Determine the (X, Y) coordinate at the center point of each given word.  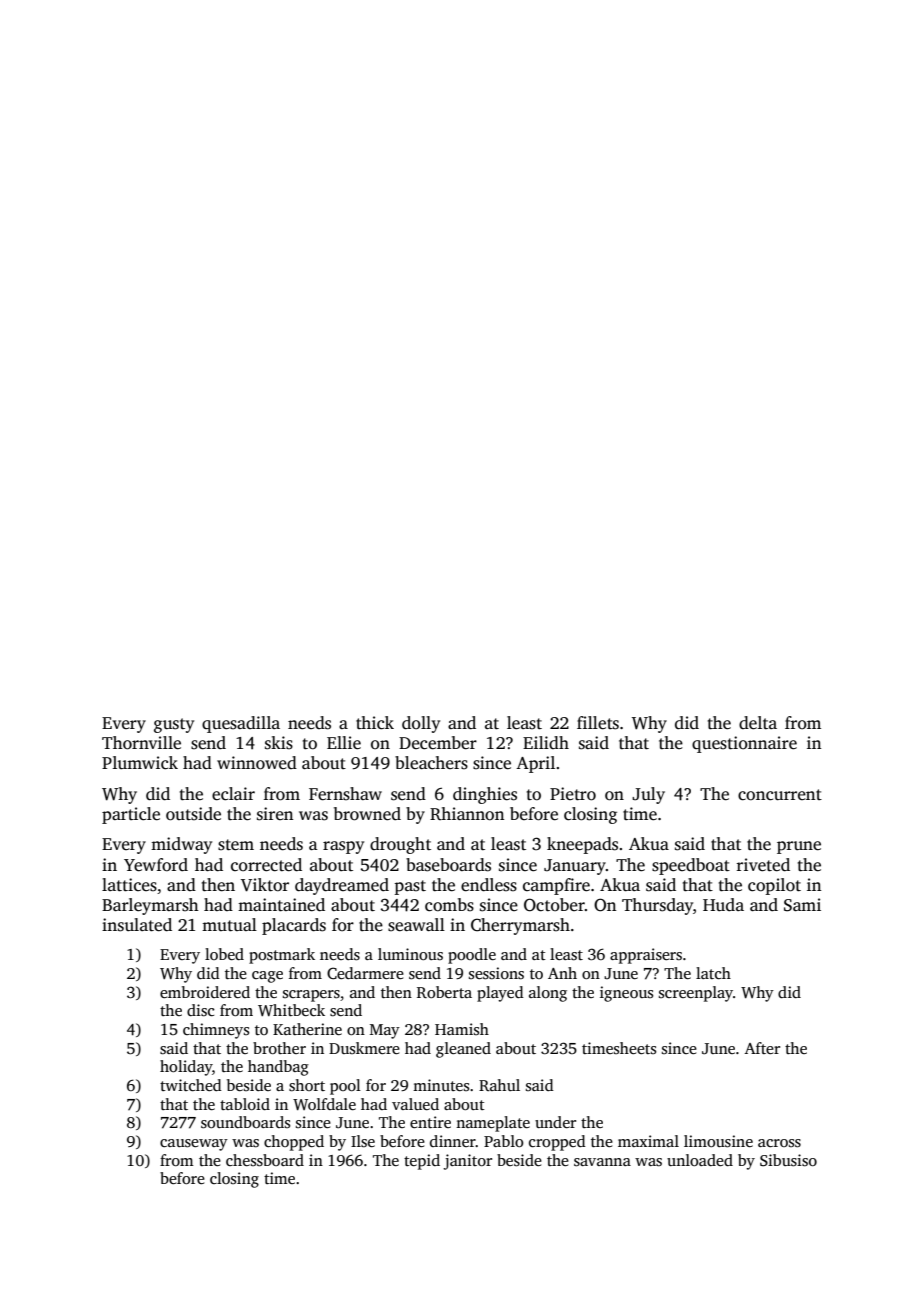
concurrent (780, 795)
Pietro (573, 794)
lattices (129, 885)
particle (131, 815)
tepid (422, 1162)
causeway (194, 1145)
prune (799, 847)
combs (449, 905)
